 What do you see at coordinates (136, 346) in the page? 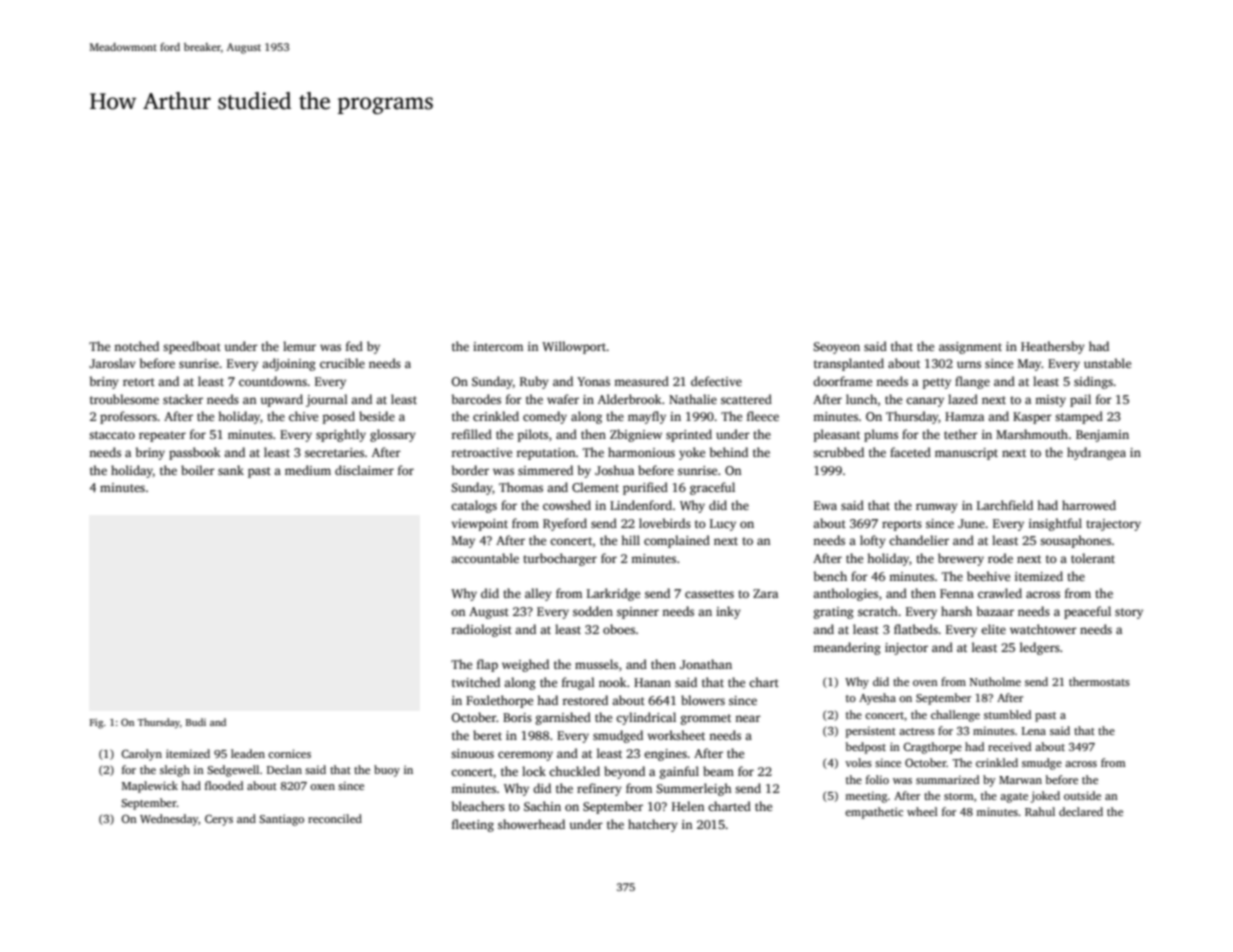
I see `notched` at bounding box center [136, 346].
